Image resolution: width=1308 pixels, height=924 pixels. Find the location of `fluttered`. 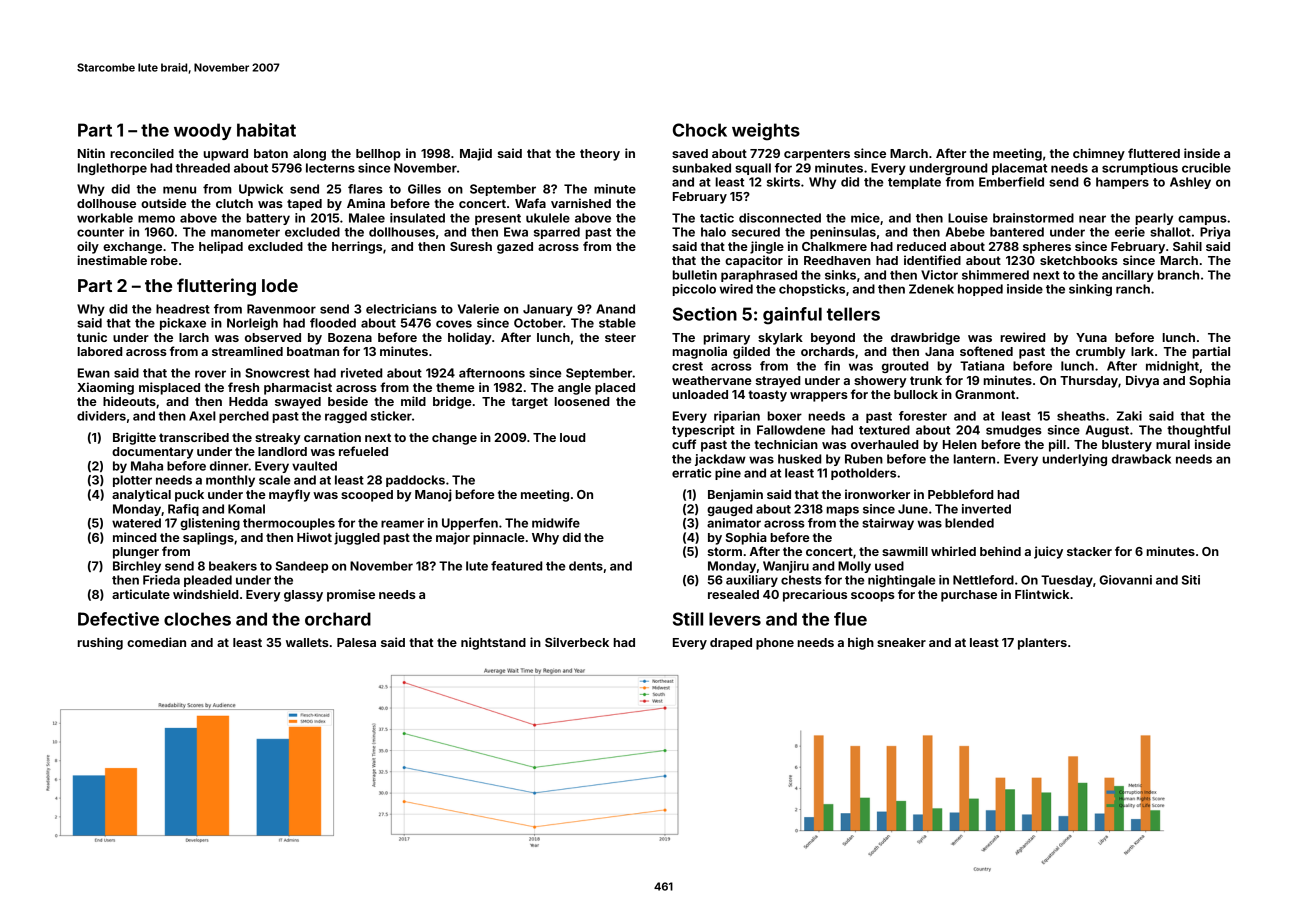

fluttered is located at coordinates (1154, 153).
